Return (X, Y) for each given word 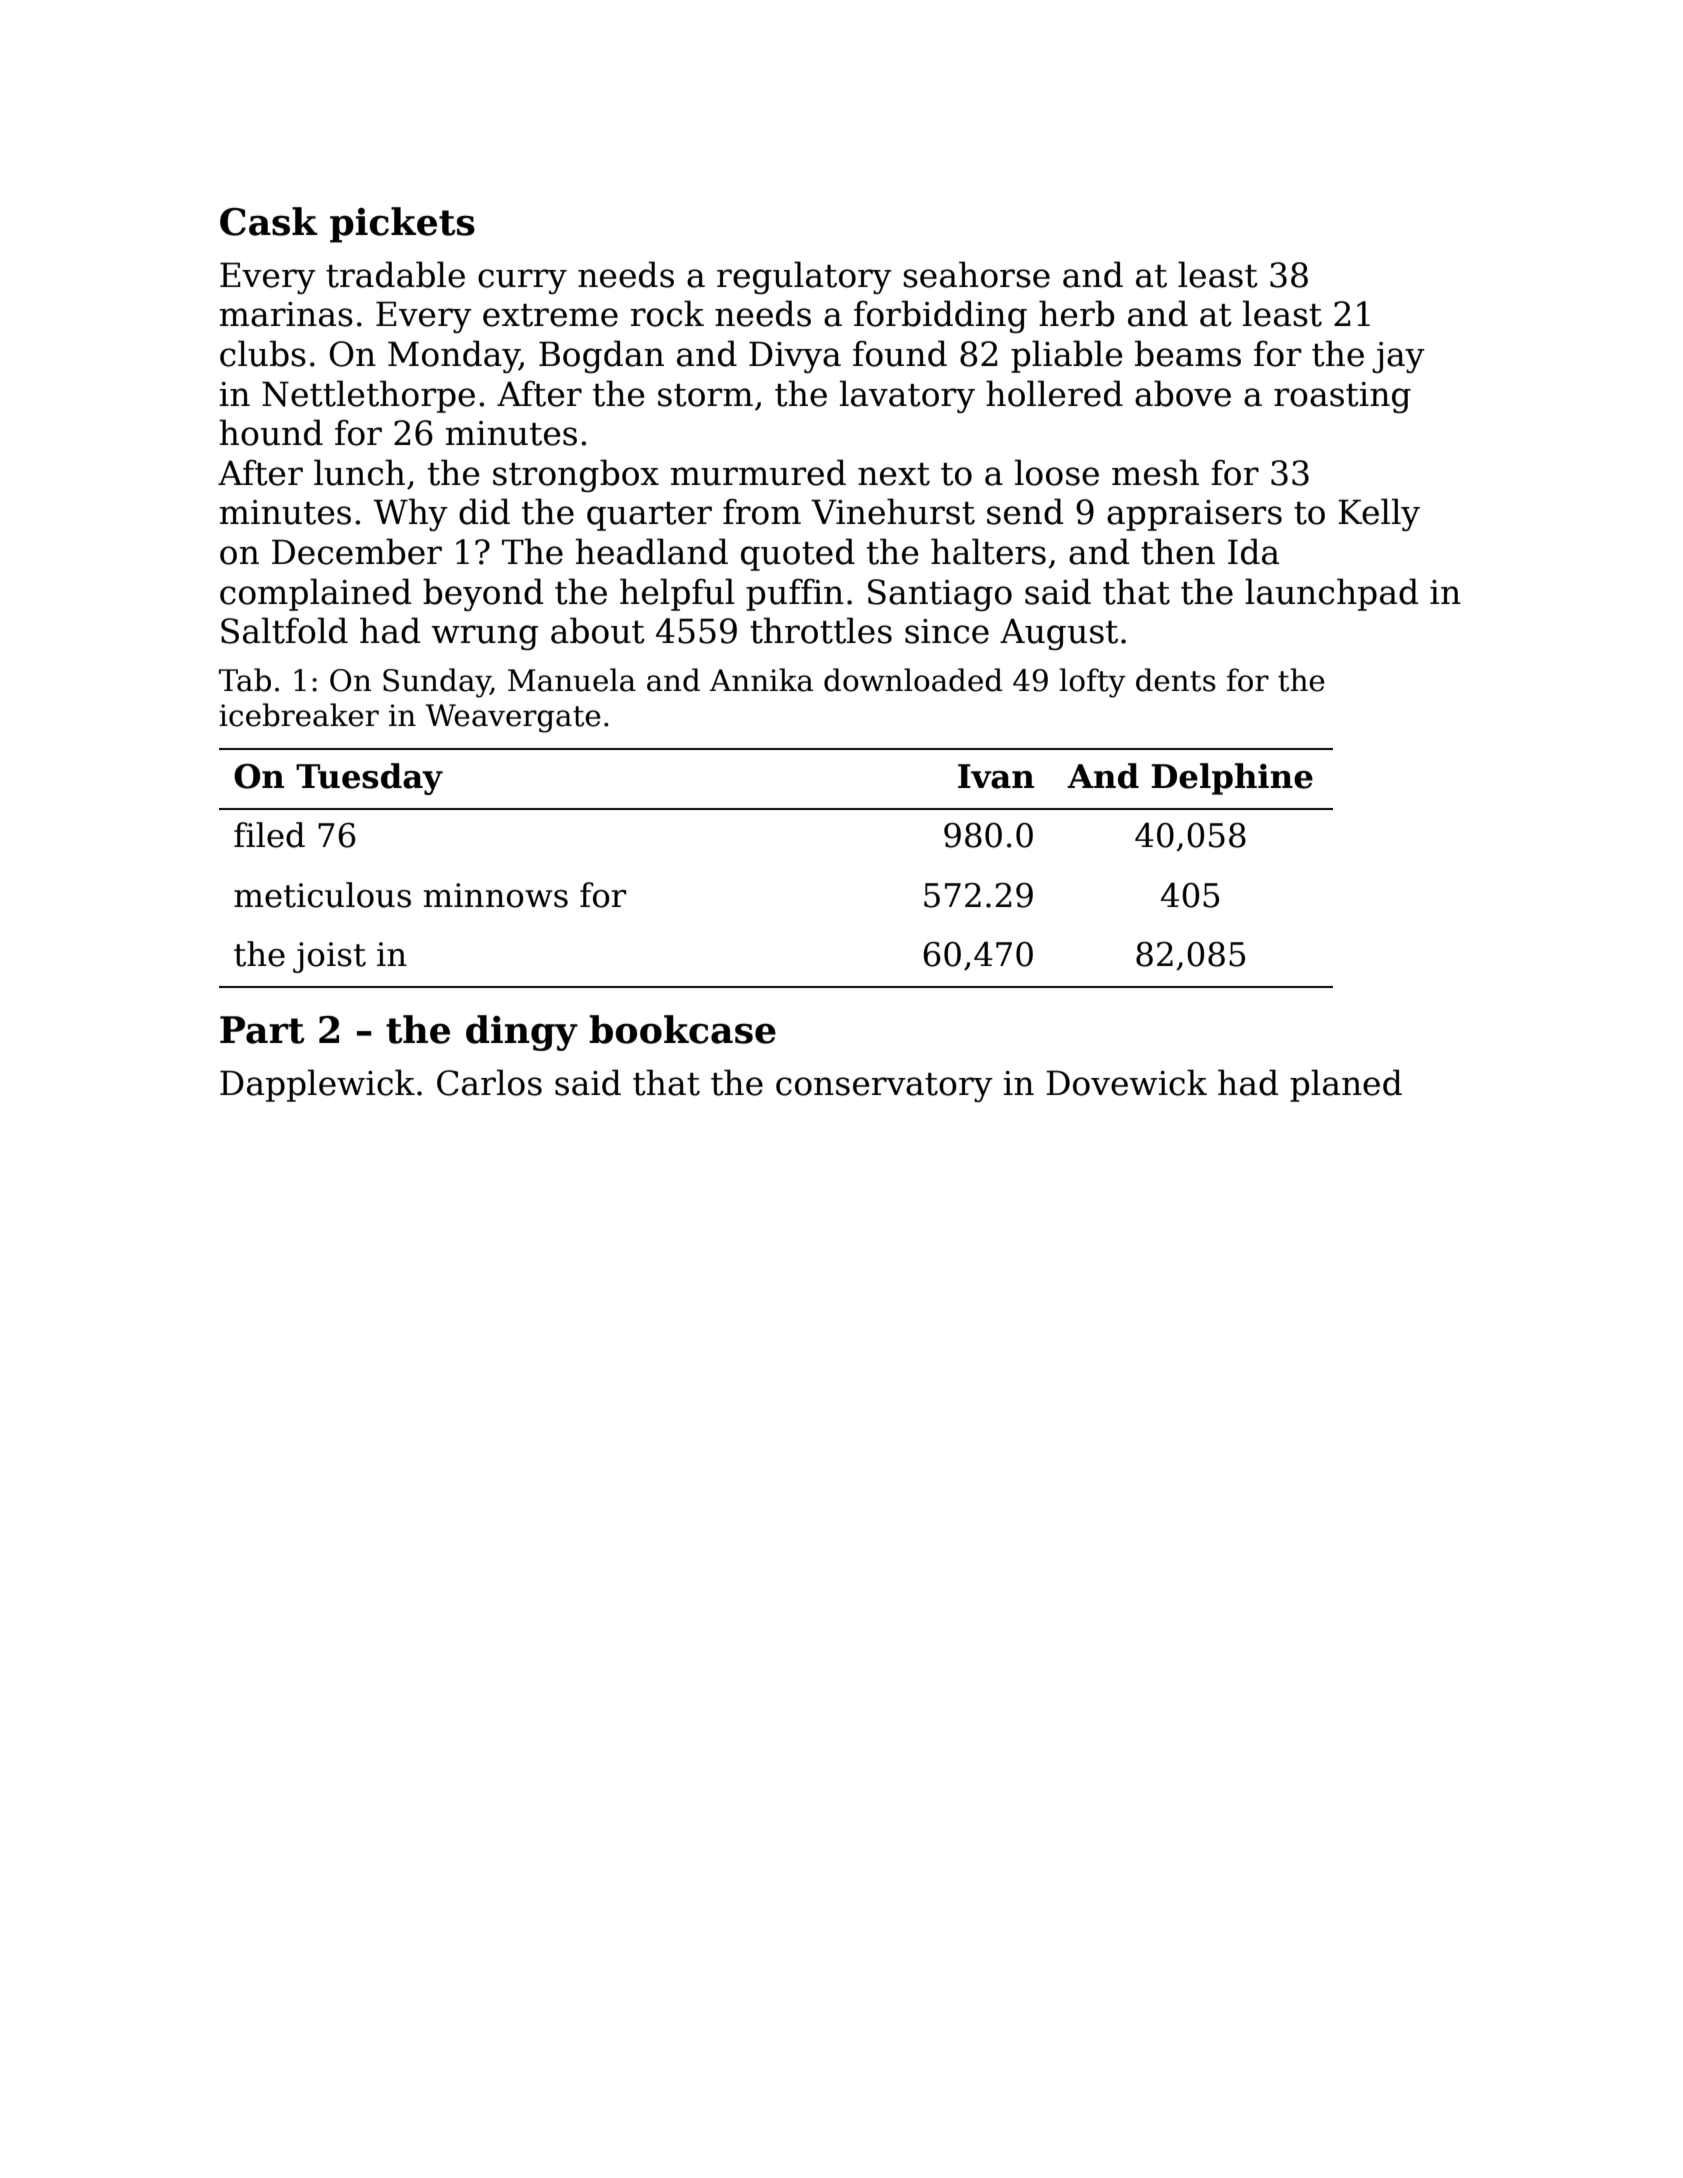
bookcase (682, 1029)
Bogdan (601, 356)
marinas (286, 314)
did (484, 511)
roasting (1342, 397)
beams (1188, 353)
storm (705, 395)
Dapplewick (317, 1085)
